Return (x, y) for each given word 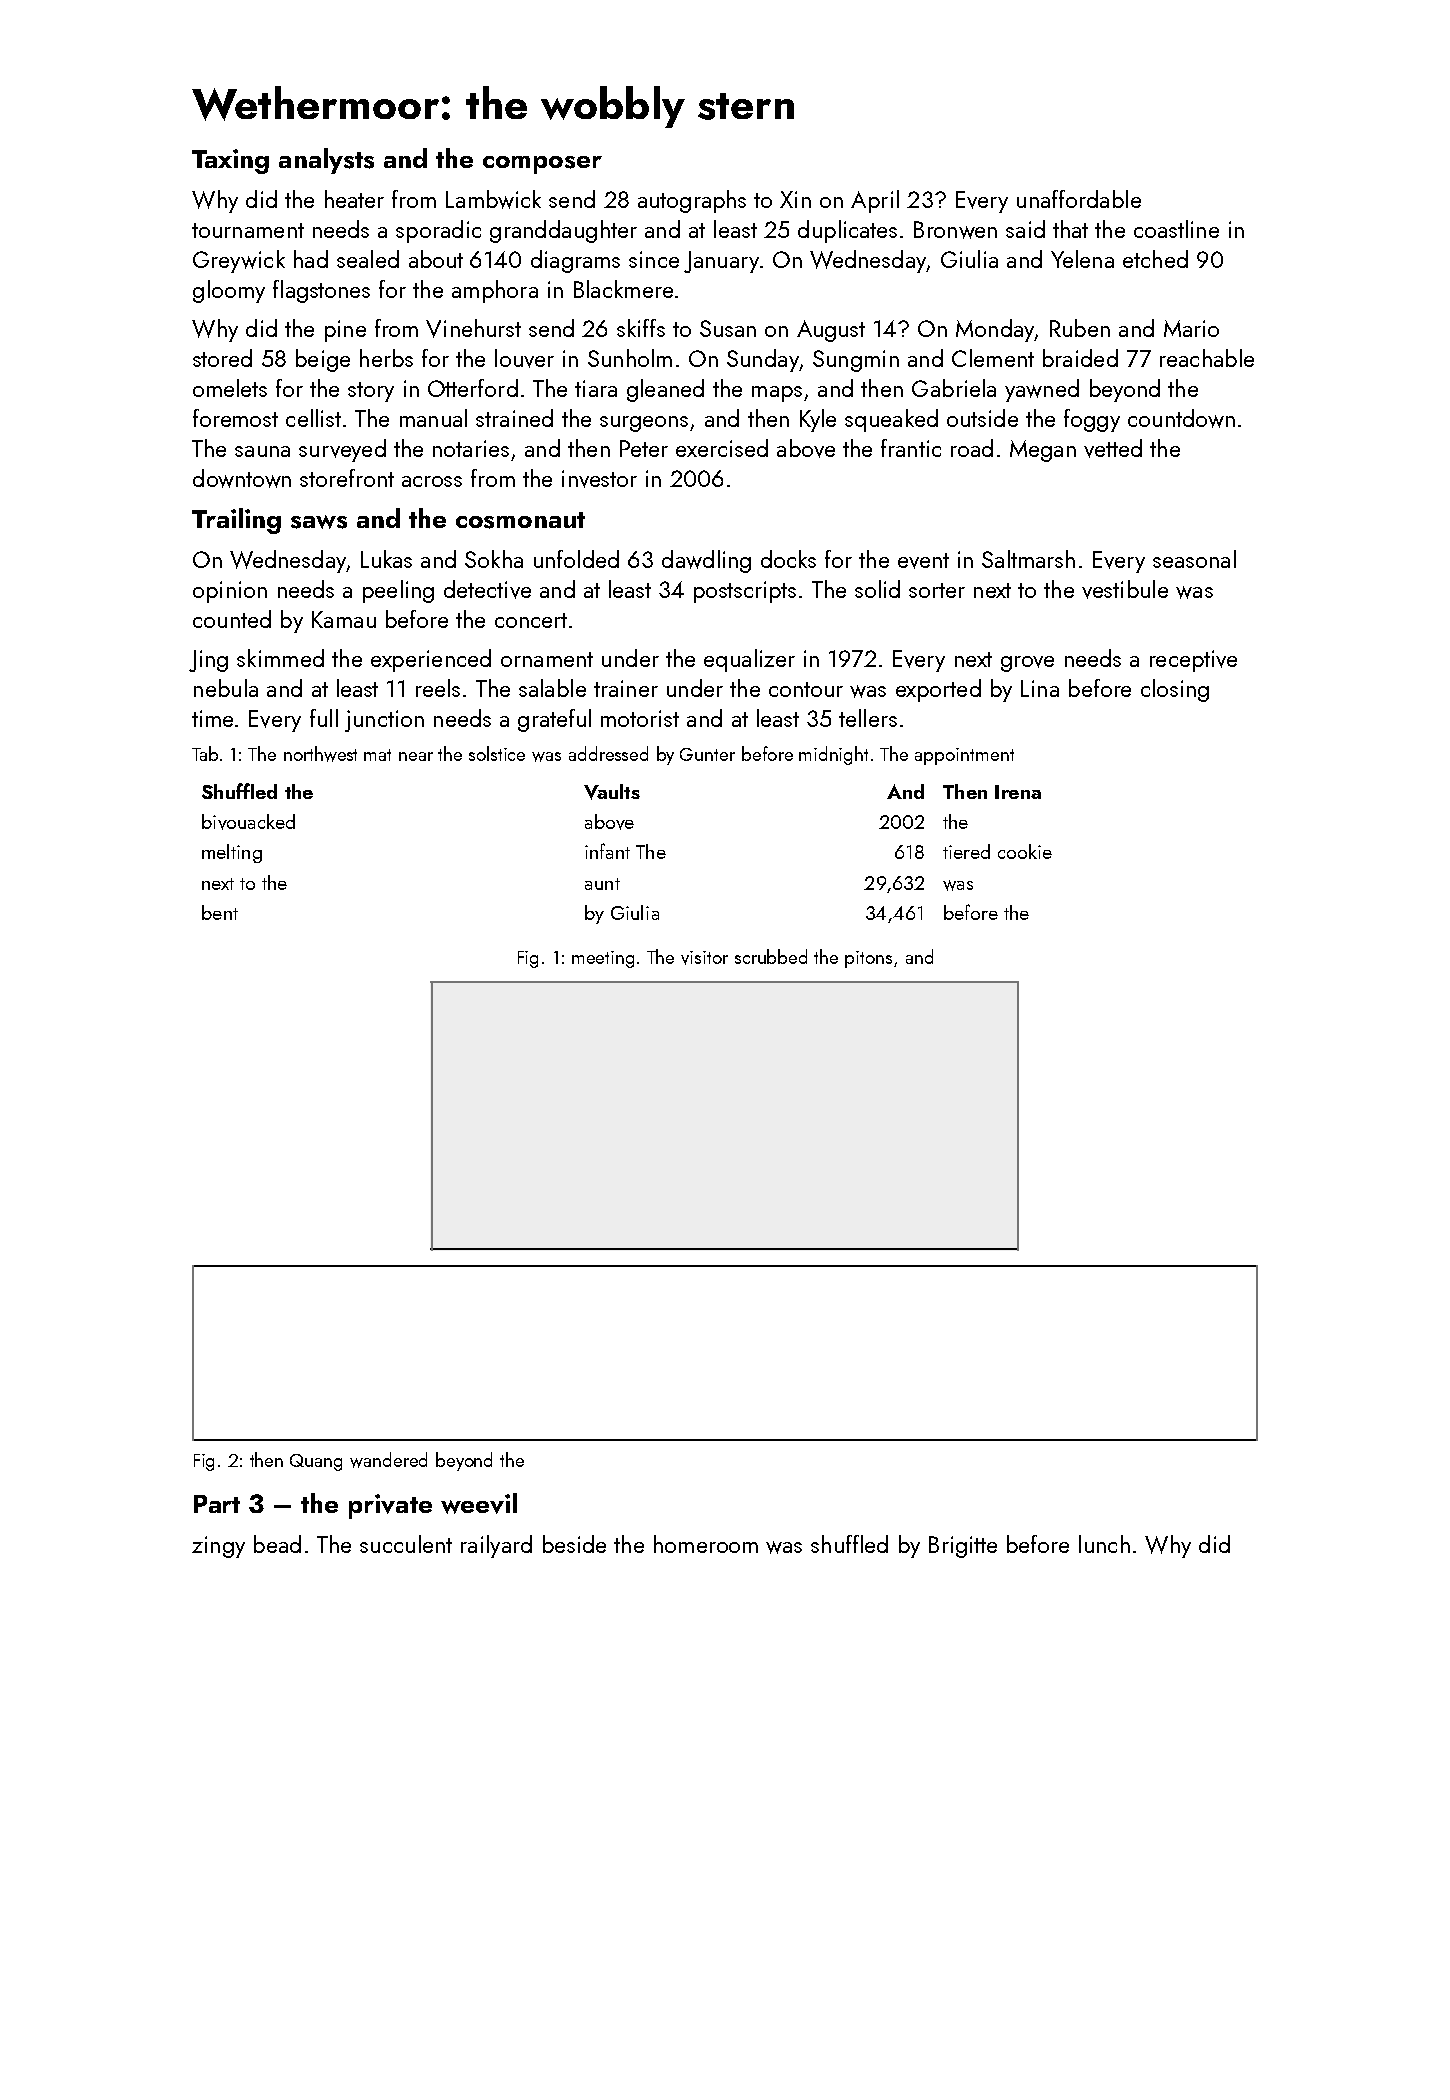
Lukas (386, 559)
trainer (626, 688)
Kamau (344, 619)
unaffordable (1079, 199)
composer (542, 165)
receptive (1193, 661)
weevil (479, 1503)
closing (1175, 690)
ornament (547, 659)
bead (277, 1544)
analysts (326, 161)
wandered (388, 1460)
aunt (602, 884)
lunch (1104, 1544)
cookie (1025, 851)
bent (220, 912)
